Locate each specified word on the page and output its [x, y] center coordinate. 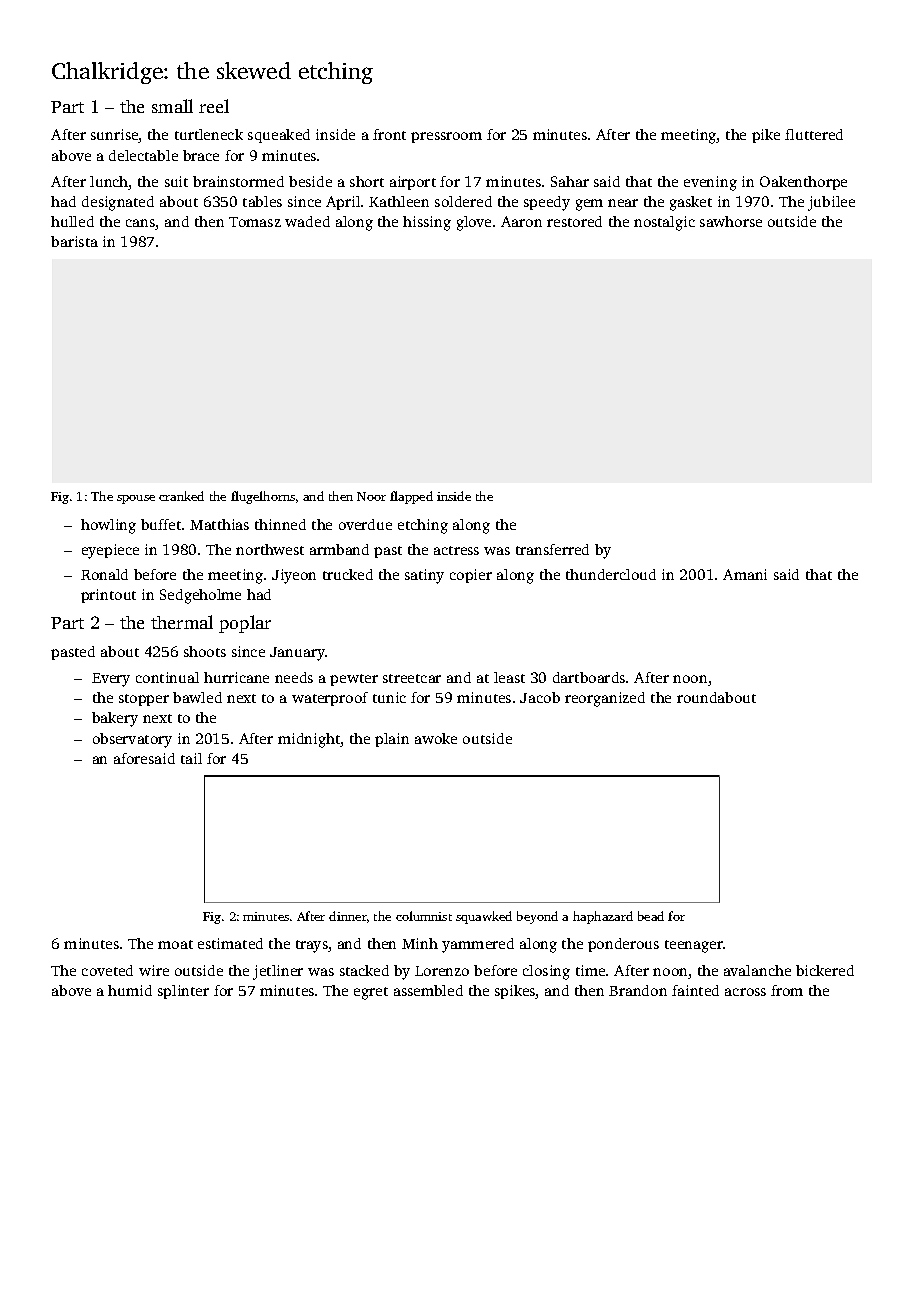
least [509, 677]
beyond [537, 917]
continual [167, 677]
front [389, 134]
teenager [694, 946]
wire [154, 970]
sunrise [115, 136]
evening [710, 183]
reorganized [605, 699]
